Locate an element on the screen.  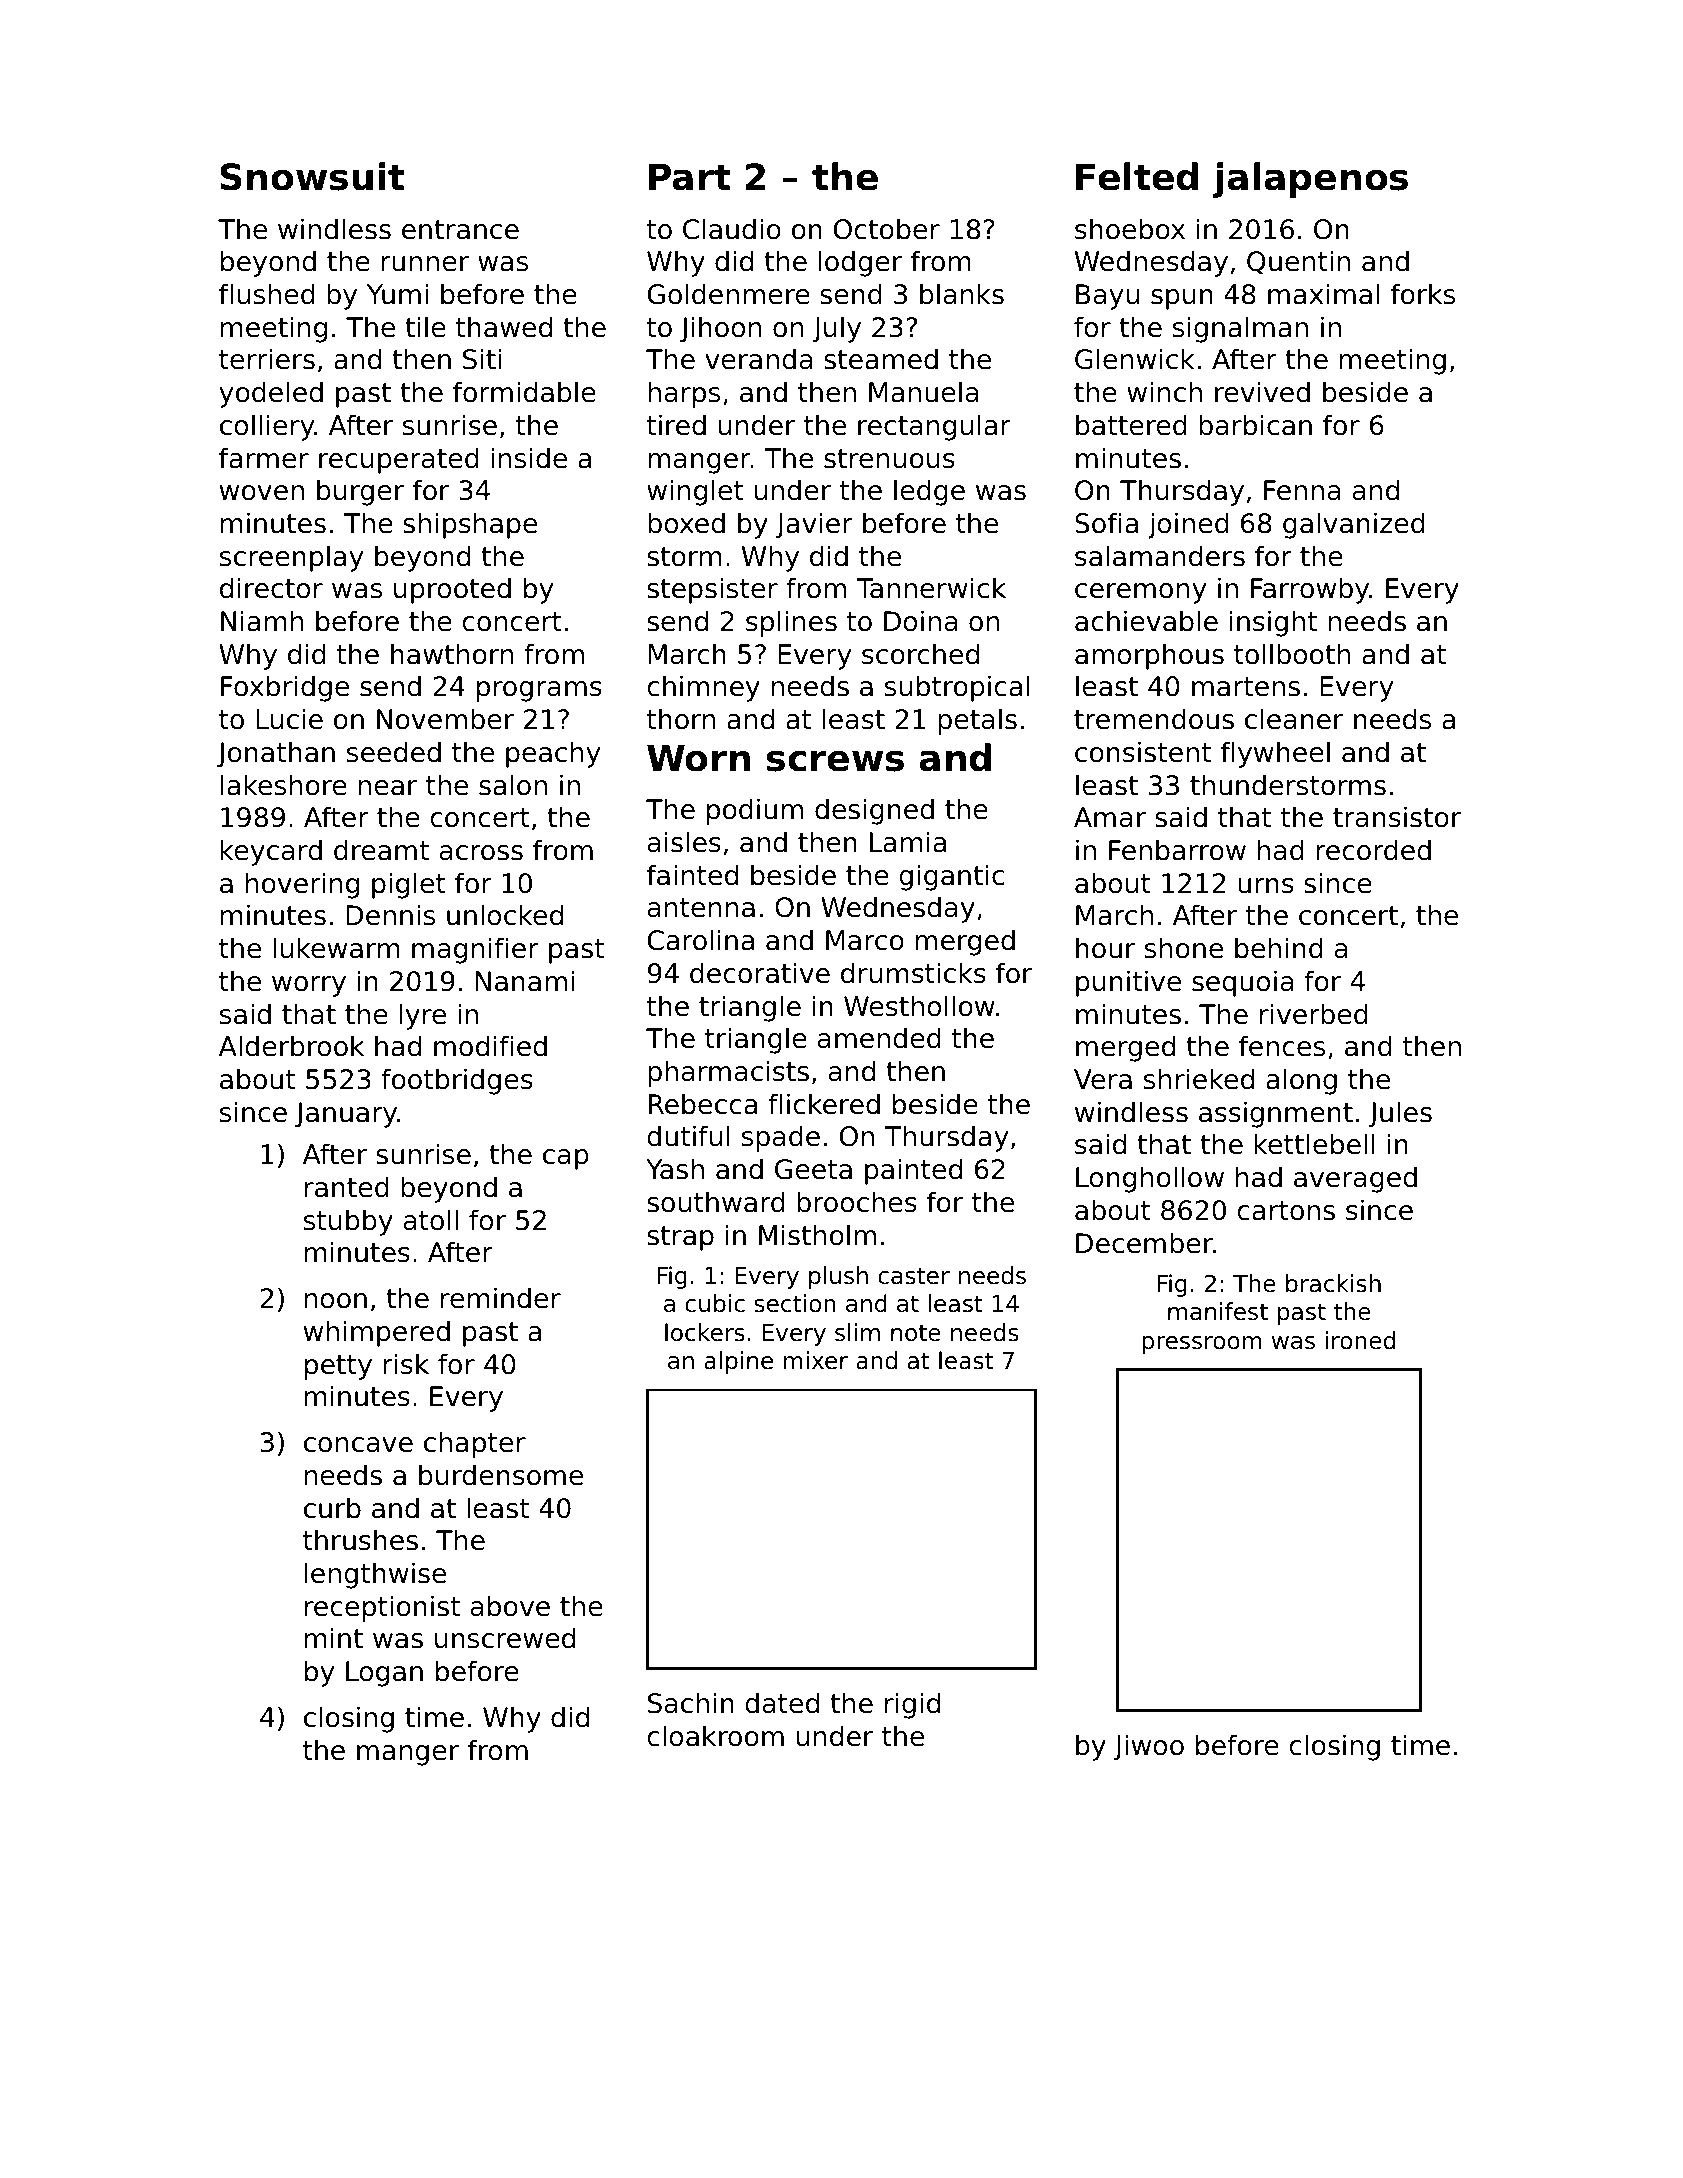
petty is located at coordinates (338, 1367).
